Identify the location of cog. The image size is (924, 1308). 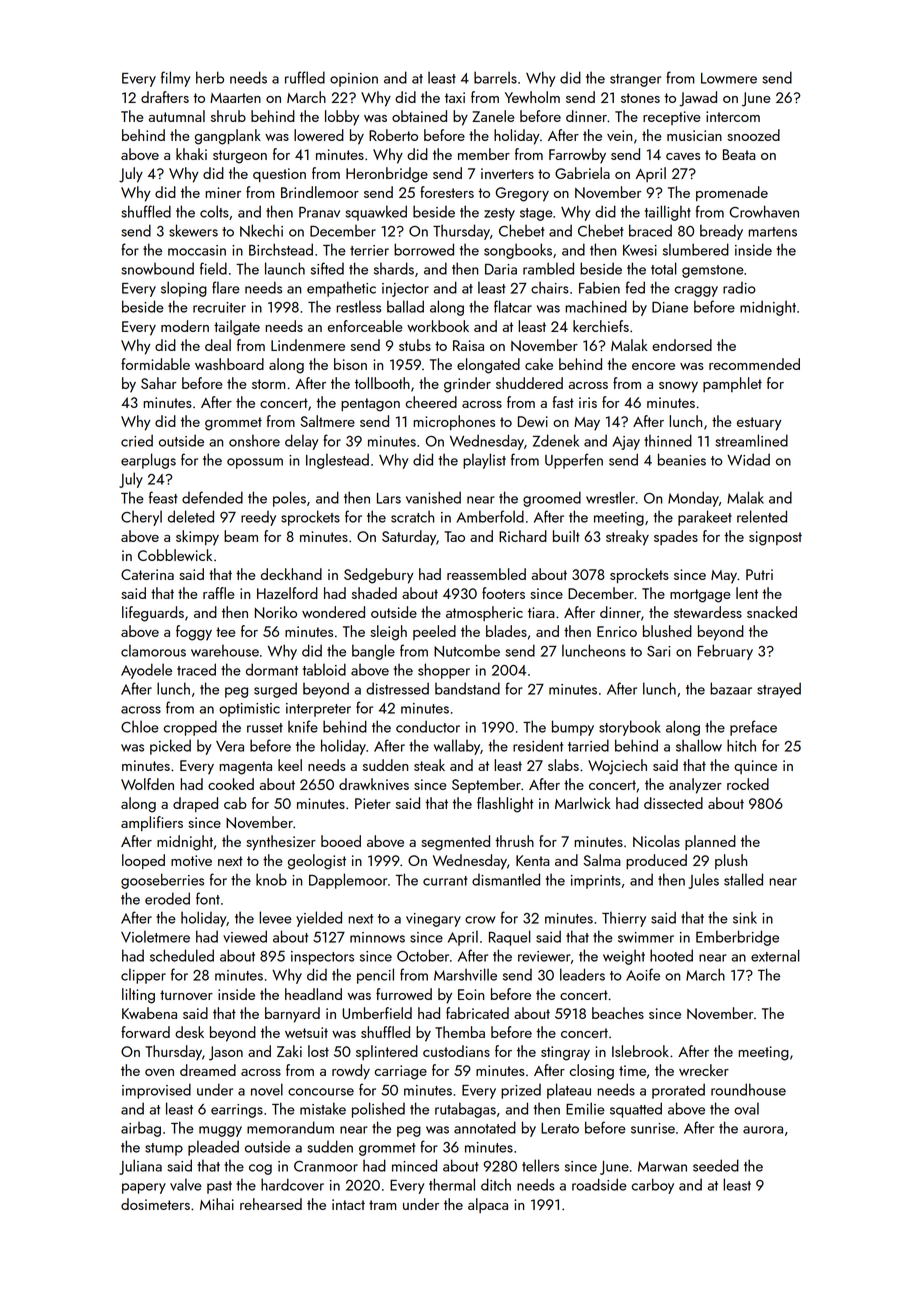
(260, 1169).
